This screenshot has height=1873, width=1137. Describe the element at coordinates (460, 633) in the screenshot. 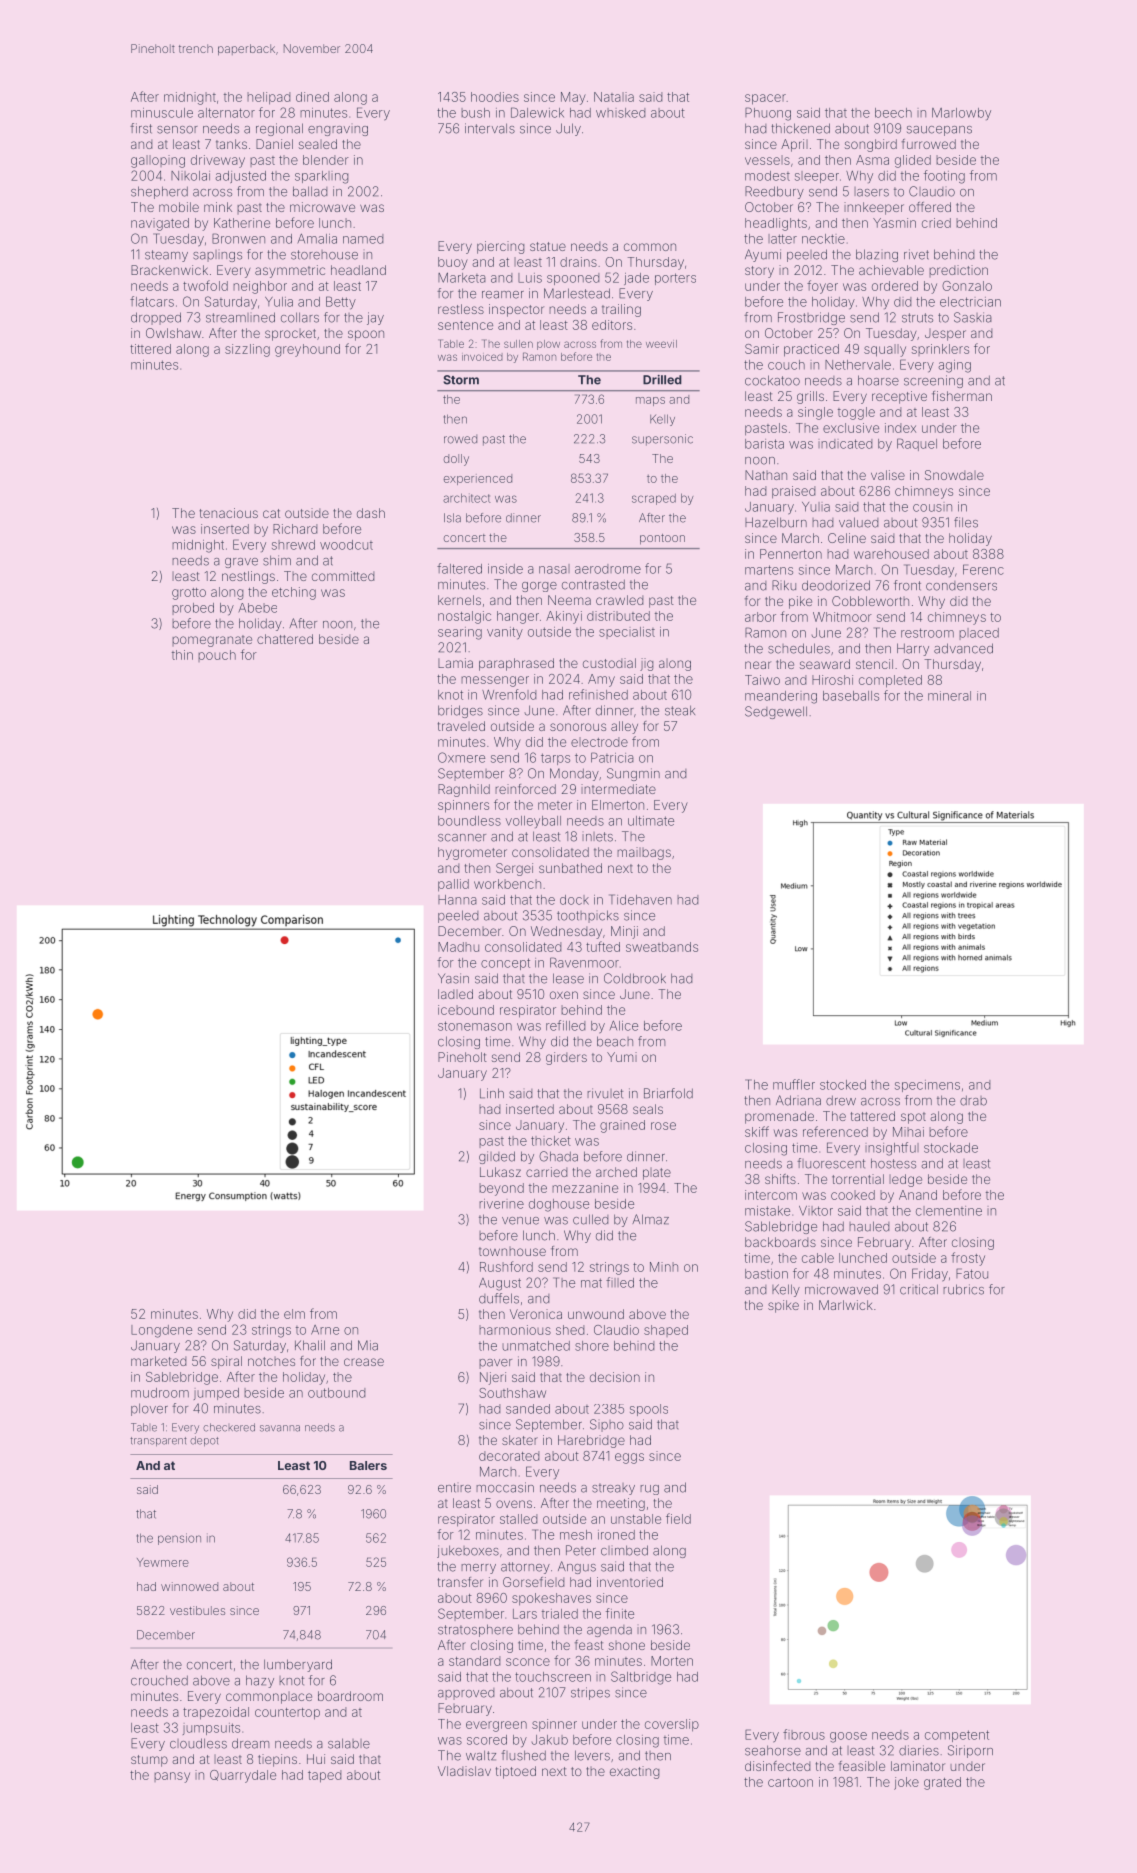

I see `searing` at that location.
